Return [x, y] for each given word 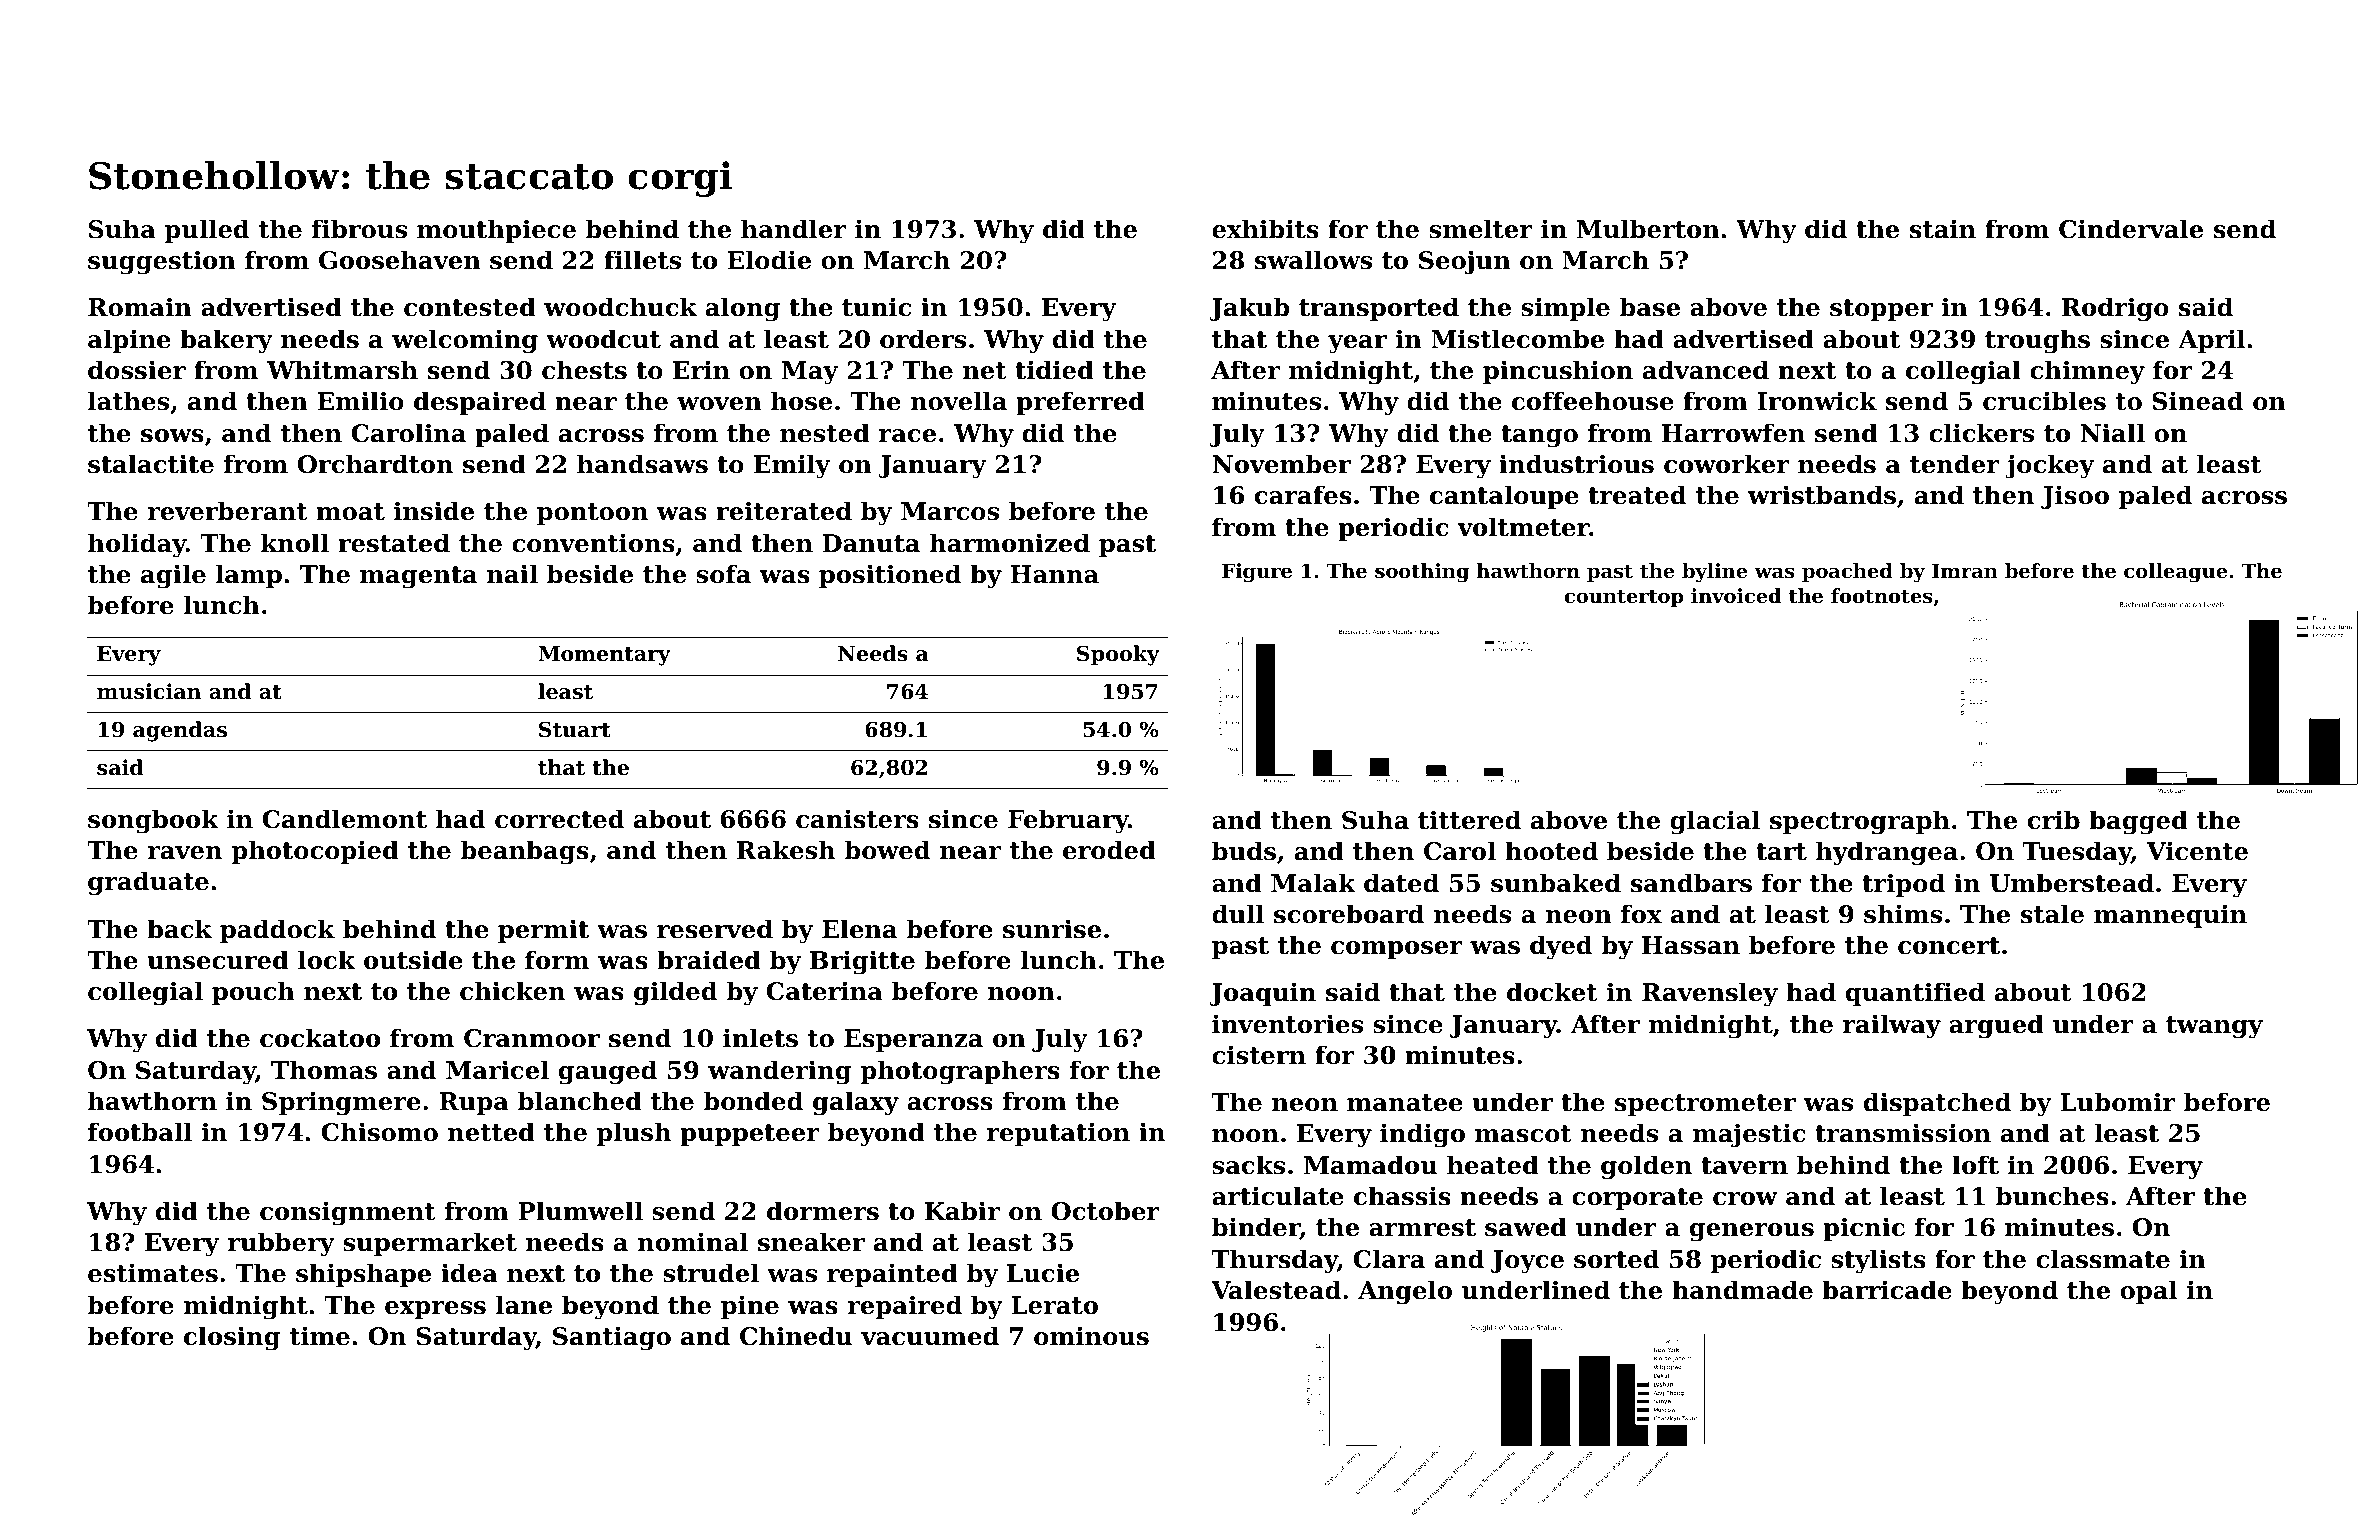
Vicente [2197, 851]
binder [1256, 1228]
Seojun [1465, 262]
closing [232, 1338]
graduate [148, 883]
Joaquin [1262, 994]
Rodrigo [2115, 309]
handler [794, 229]
